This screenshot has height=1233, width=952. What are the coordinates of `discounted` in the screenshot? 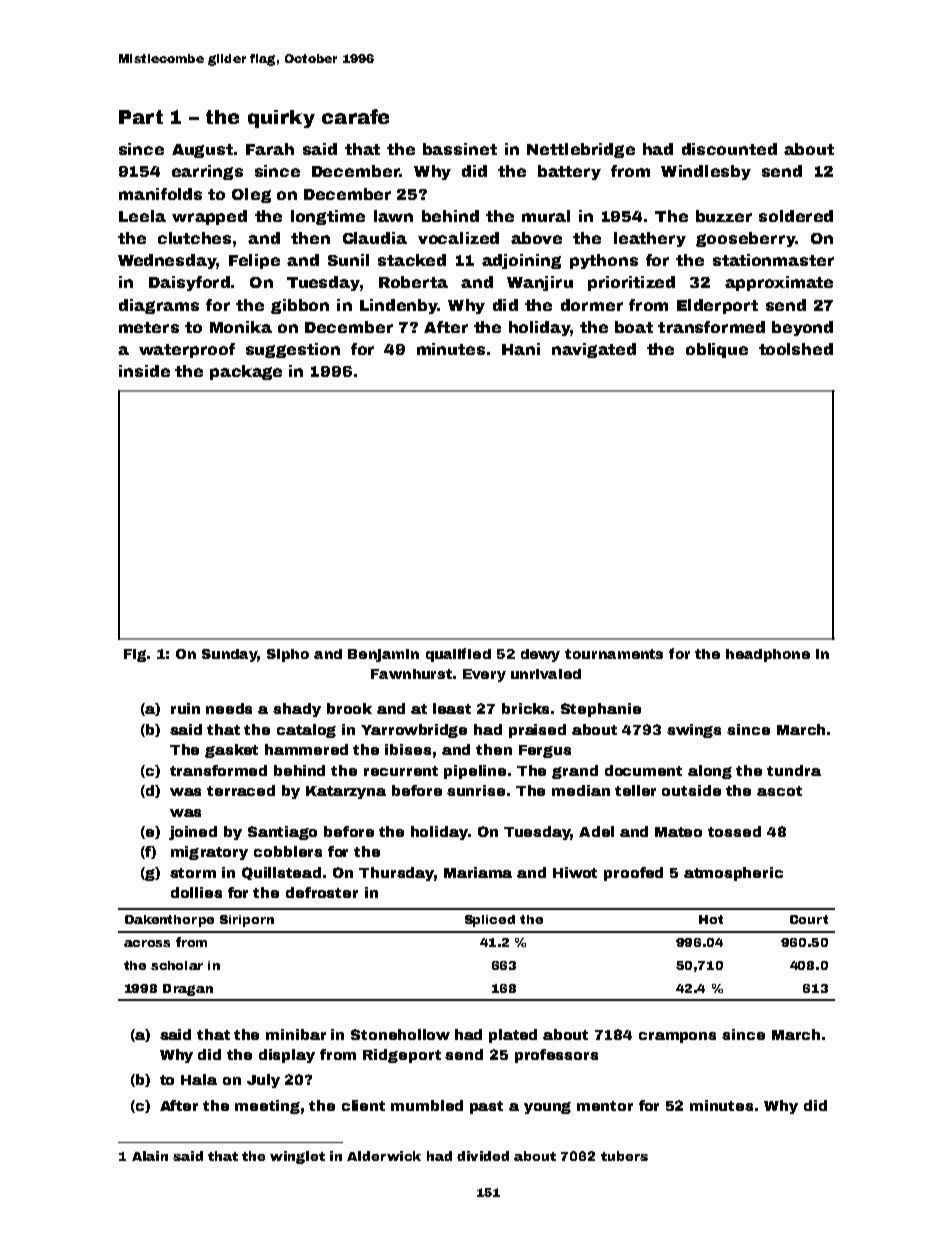 It's located at (729, 149).
